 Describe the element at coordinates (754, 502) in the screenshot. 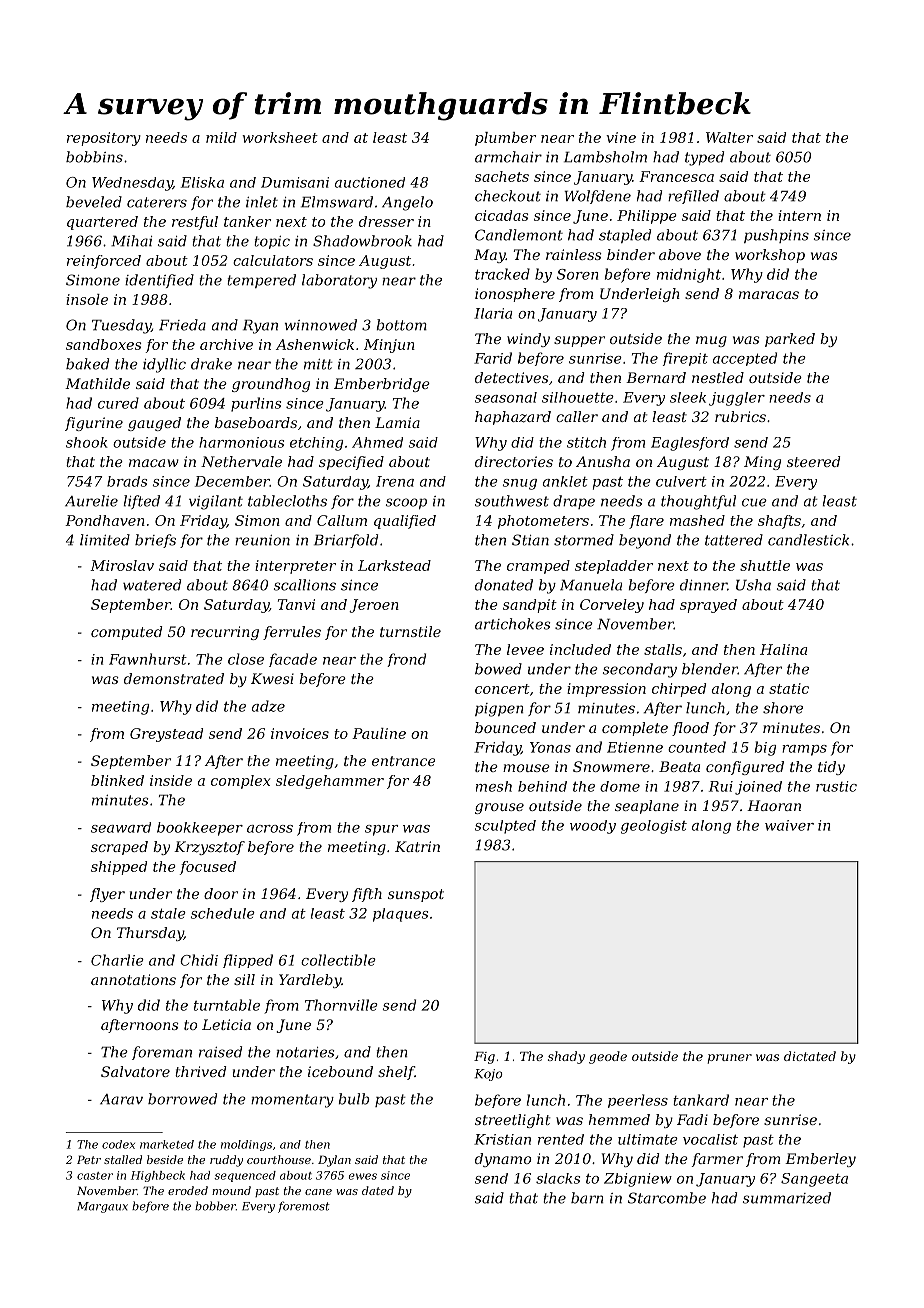

I see `cue` at that location.
